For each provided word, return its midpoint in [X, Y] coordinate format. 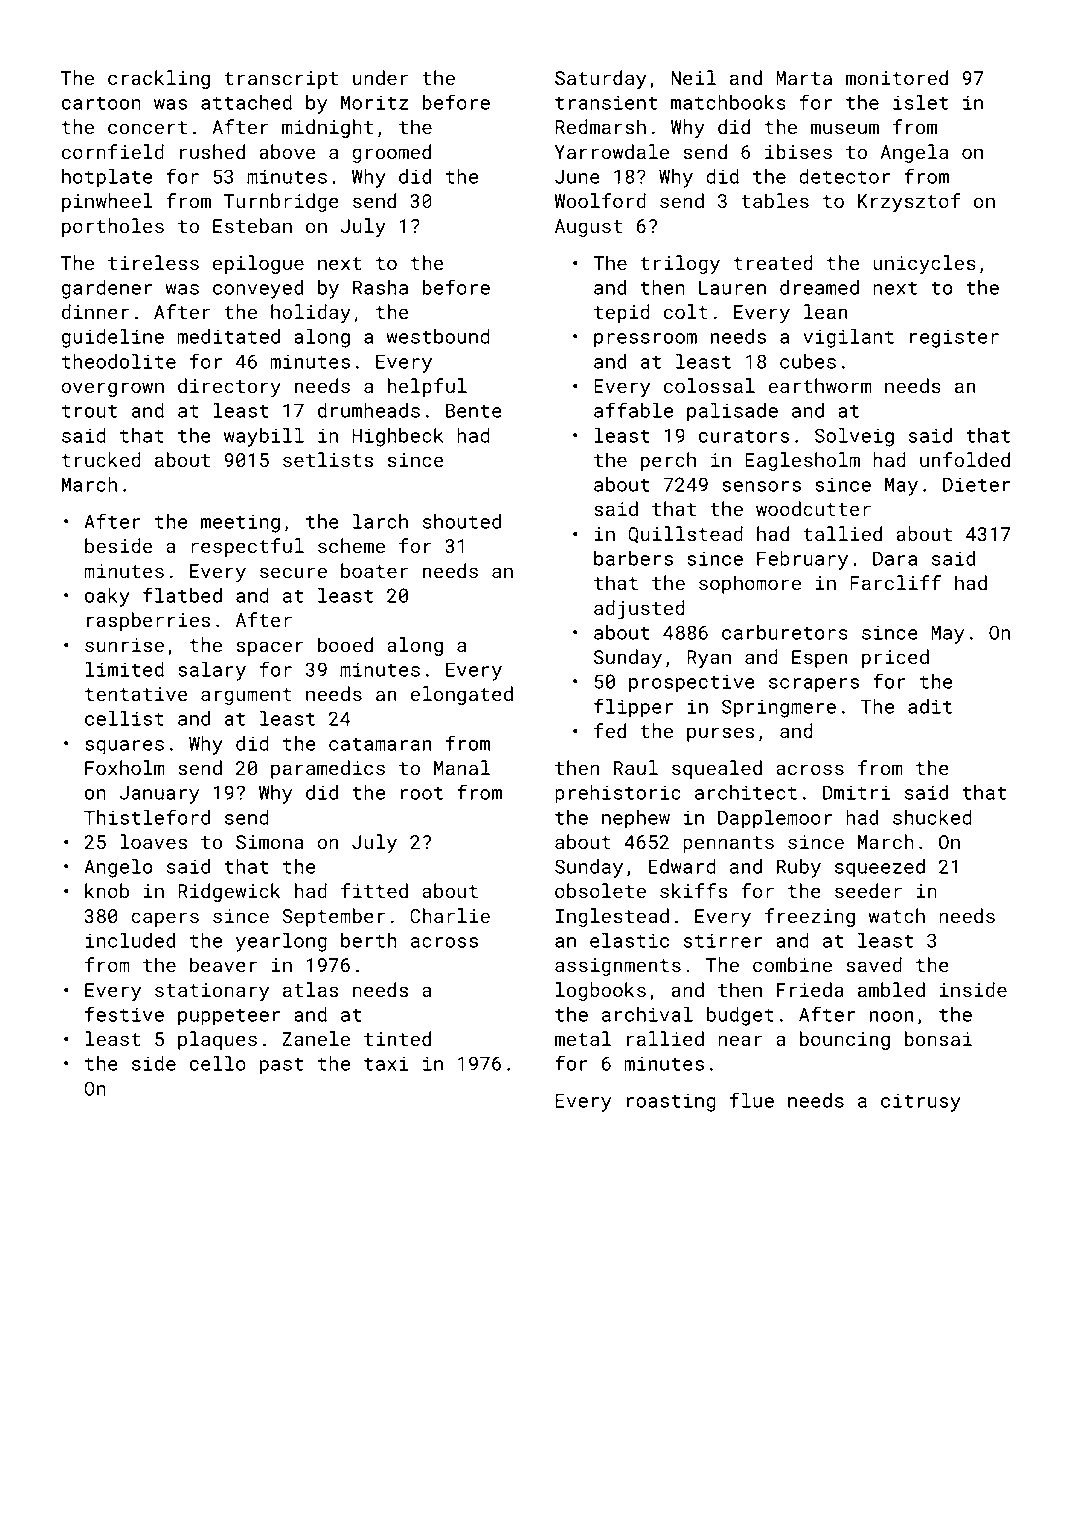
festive [124, 1014]
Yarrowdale [612, 151]
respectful [247, 547]
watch [896, 915]
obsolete [600, 890]
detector [844, 176]
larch [380, 521]
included [130, 940]
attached [246, 102]
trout [89, 411]
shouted [462, 521]
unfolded [965, 459]
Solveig [854, 437]
